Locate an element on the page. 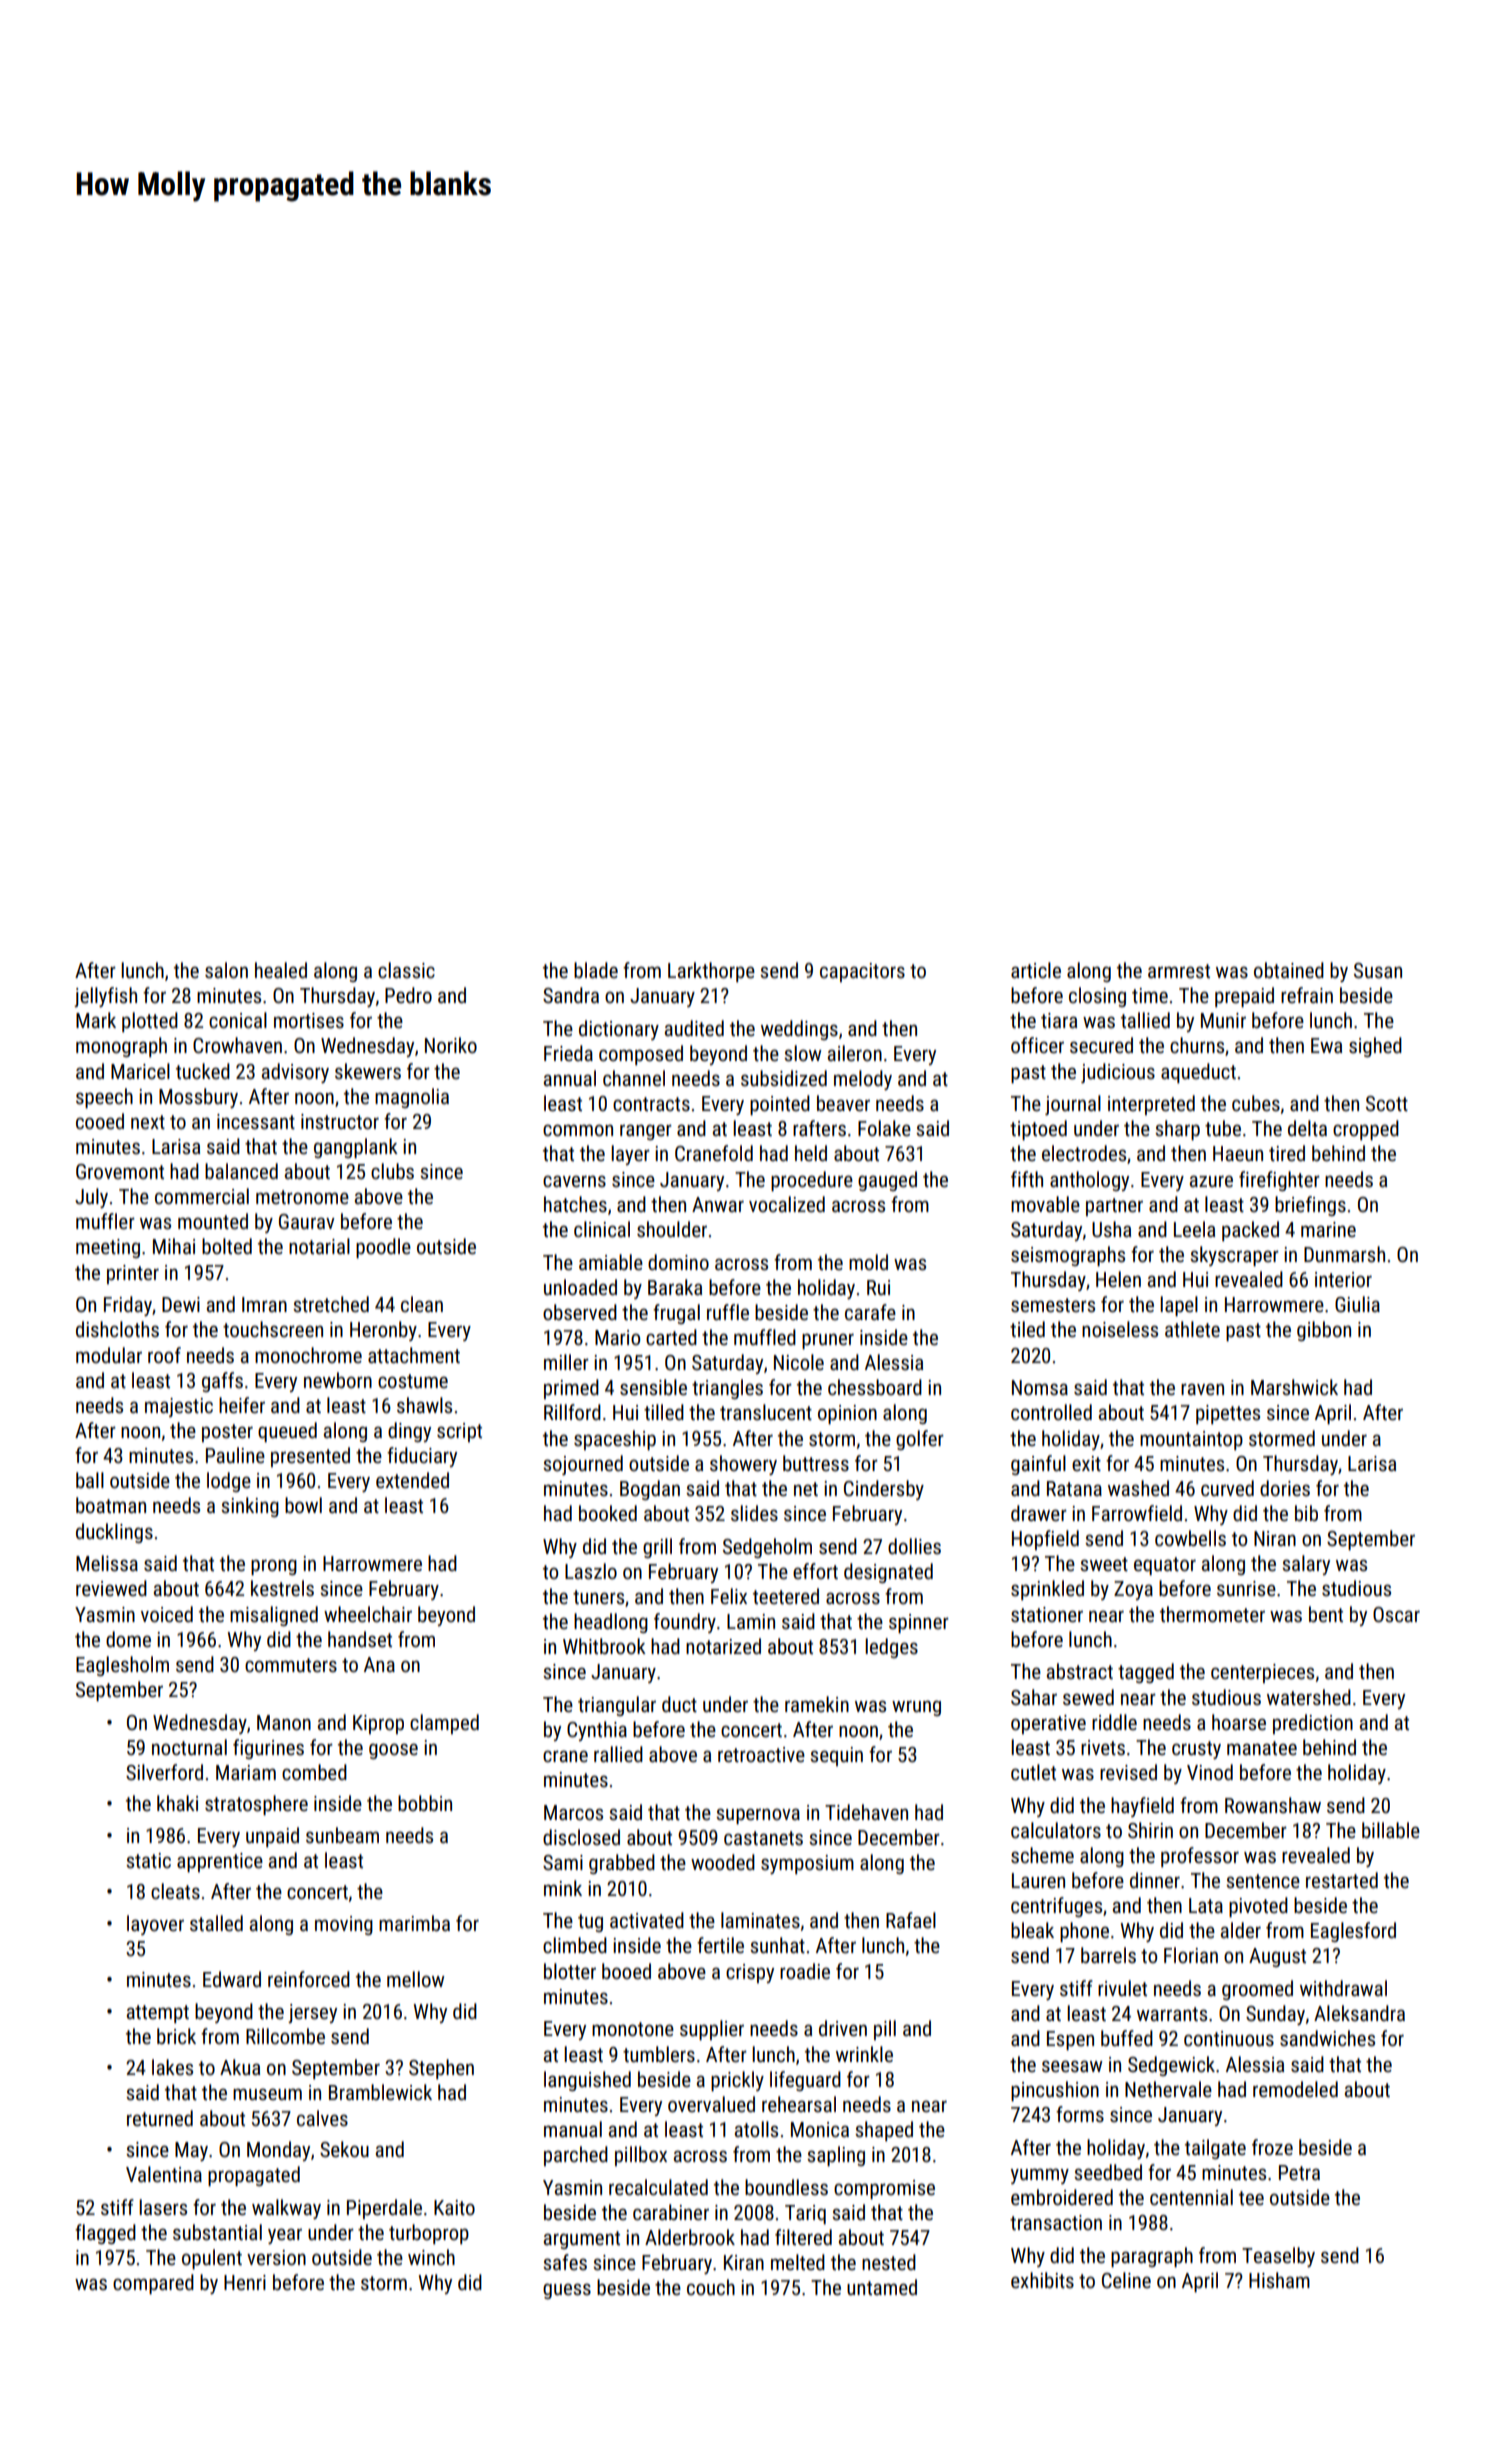 Image resolution: width=1496 pixels, height=2464 pixels. Susan is located at coordinates (1378, 971).
